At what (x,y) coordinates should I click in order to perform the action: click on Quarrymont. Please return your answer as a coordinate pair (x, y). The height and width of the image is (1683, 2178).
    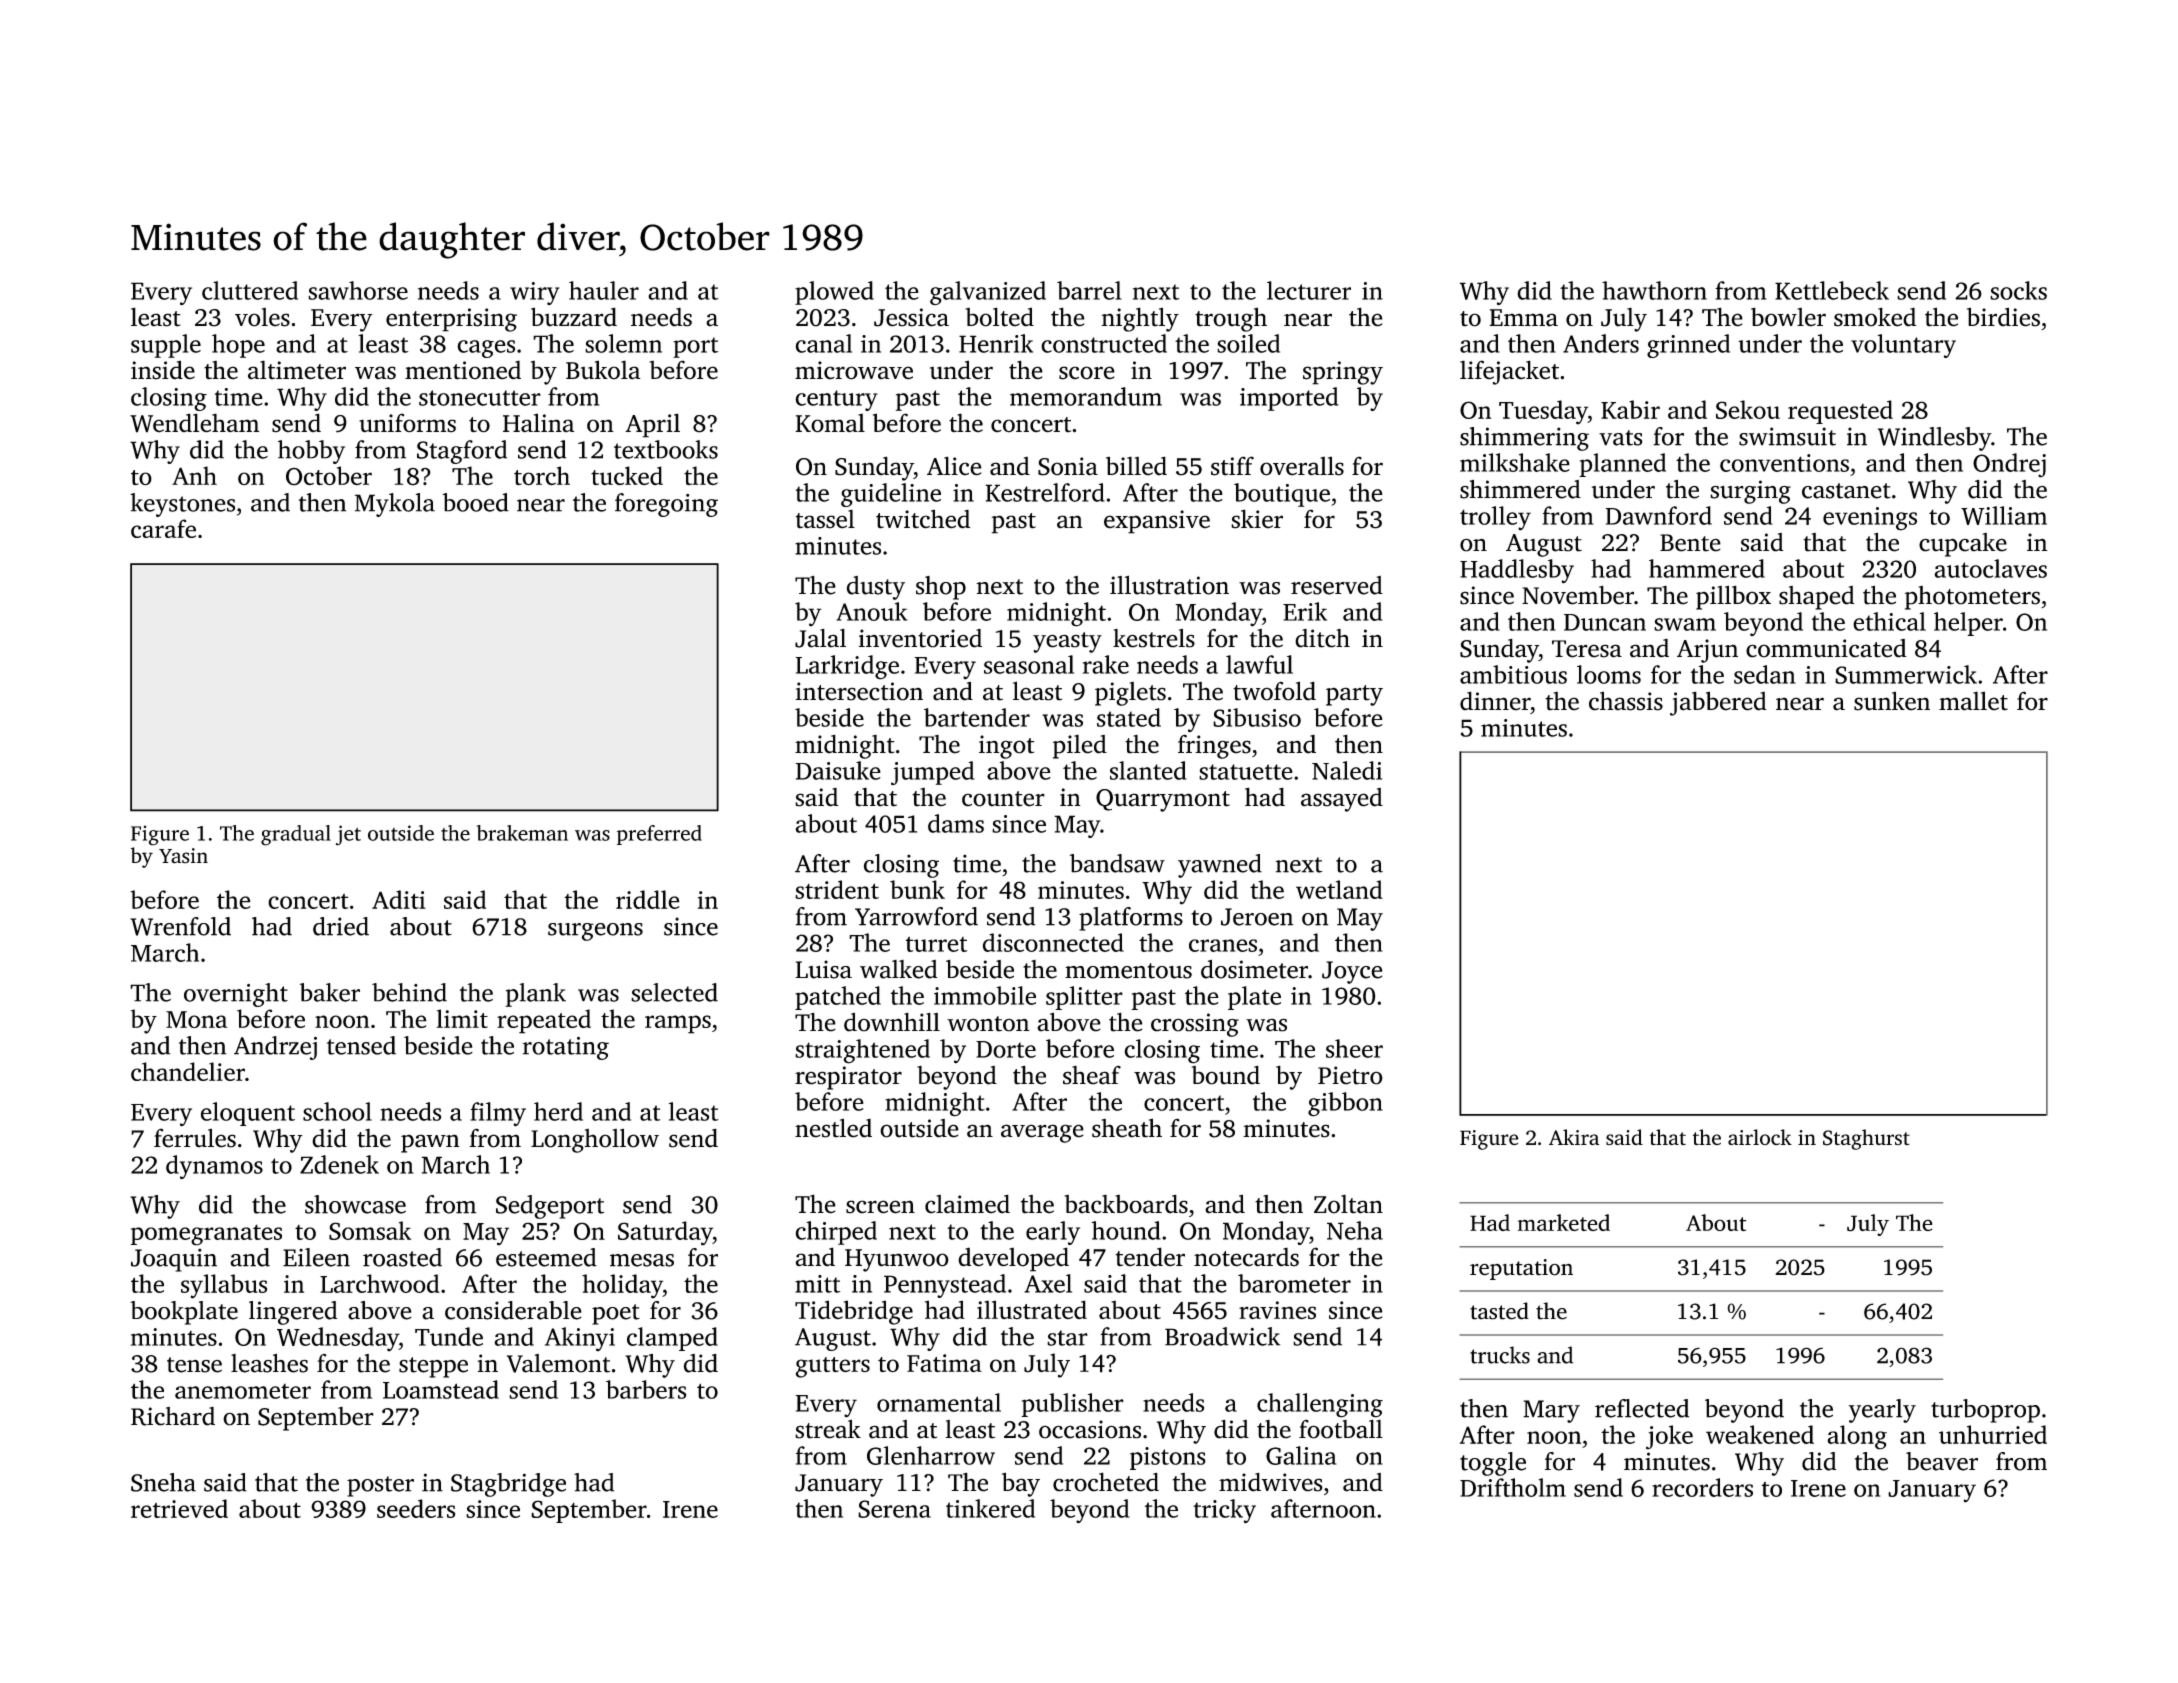
    Looking at the image, I should click on (1163, 800).
